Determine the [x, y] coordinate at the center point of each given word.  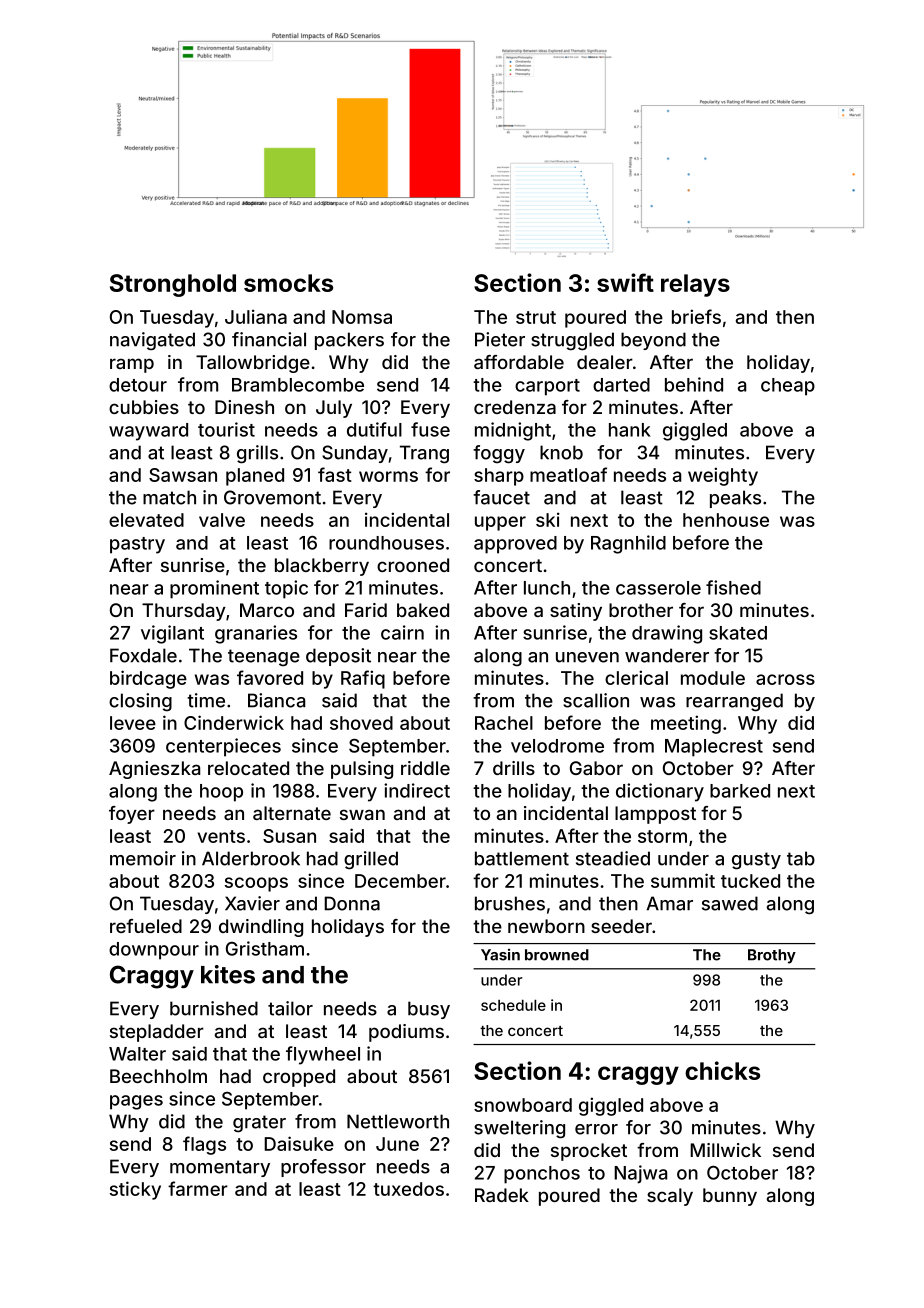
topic [286, 589]
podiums [406, 1033]
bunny [730, 1197]
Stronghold [173, 285]
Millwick [725, 1150]
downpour [154, 951]
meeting [686, 724]
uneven [587, 657]
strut [536, 317]
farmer [198, 1188]
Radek [502, 1195]
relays [695, 285]
